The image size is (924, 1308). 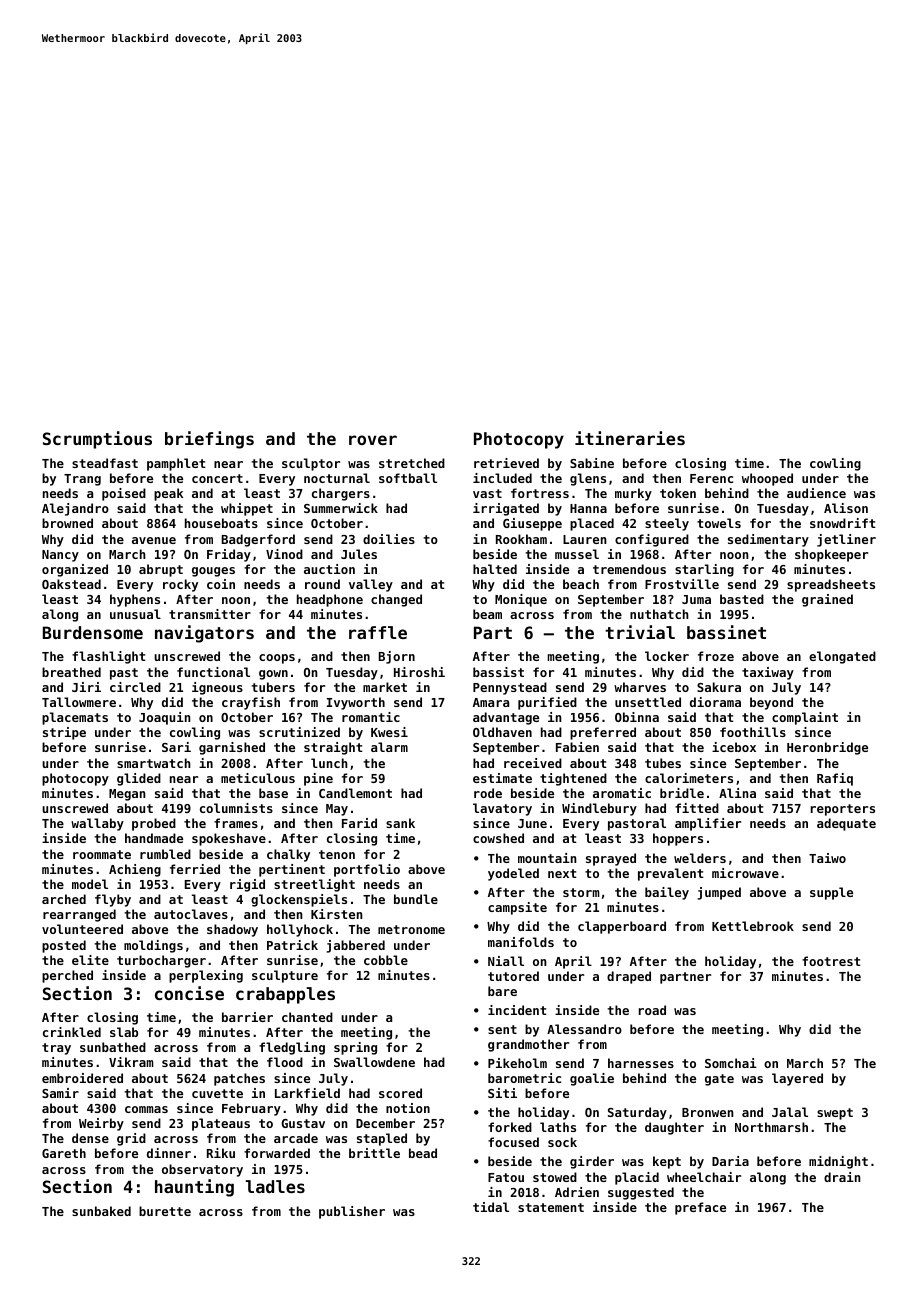 What do you see at coordinates (498, 672) in the screenshot?
I see `bassist` at bounding box center [498, 672].
